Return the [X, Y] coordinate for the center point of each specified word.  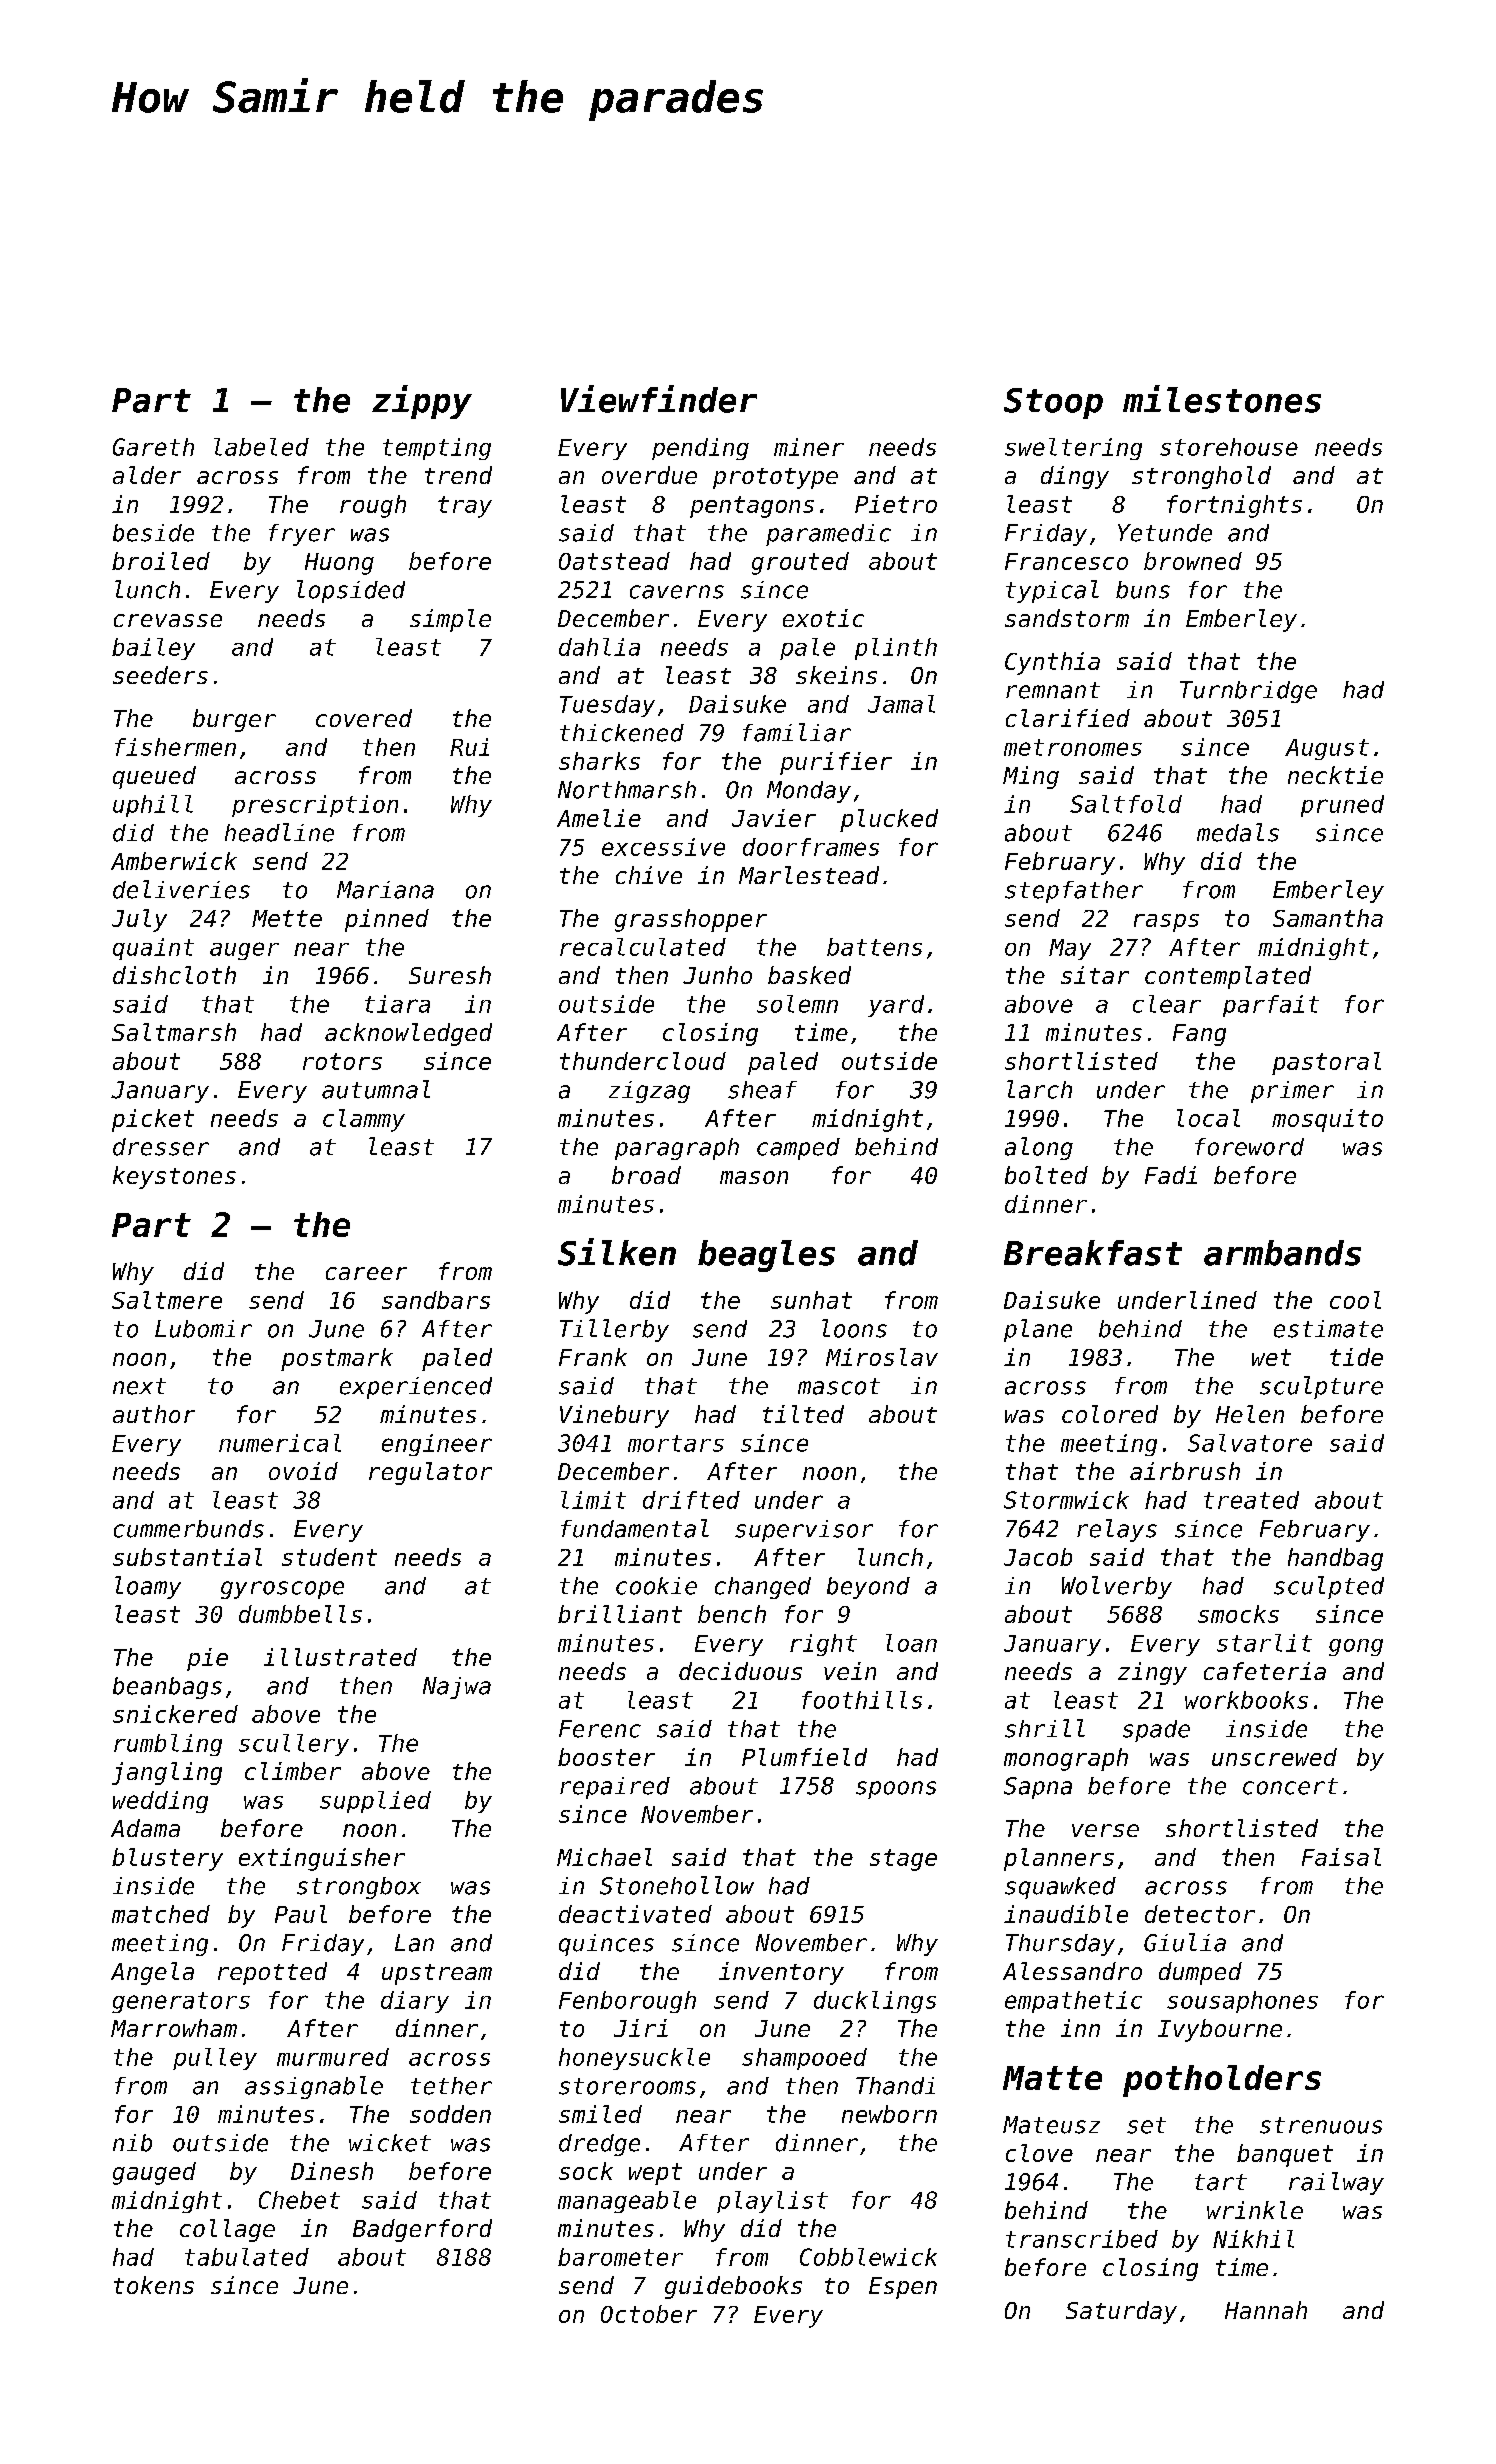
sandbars [436, 1300]
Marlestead [809, 875]
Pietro [896, 504]
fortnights [1234, 506]
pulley [215, 2059]
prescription [315, 806]
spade [1156, 1731]
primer [1292, 1092]
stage [903, 1860]
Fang [1199, 1035]
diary [415, 2002]
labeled [261, 447]
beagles [766, 1256]
